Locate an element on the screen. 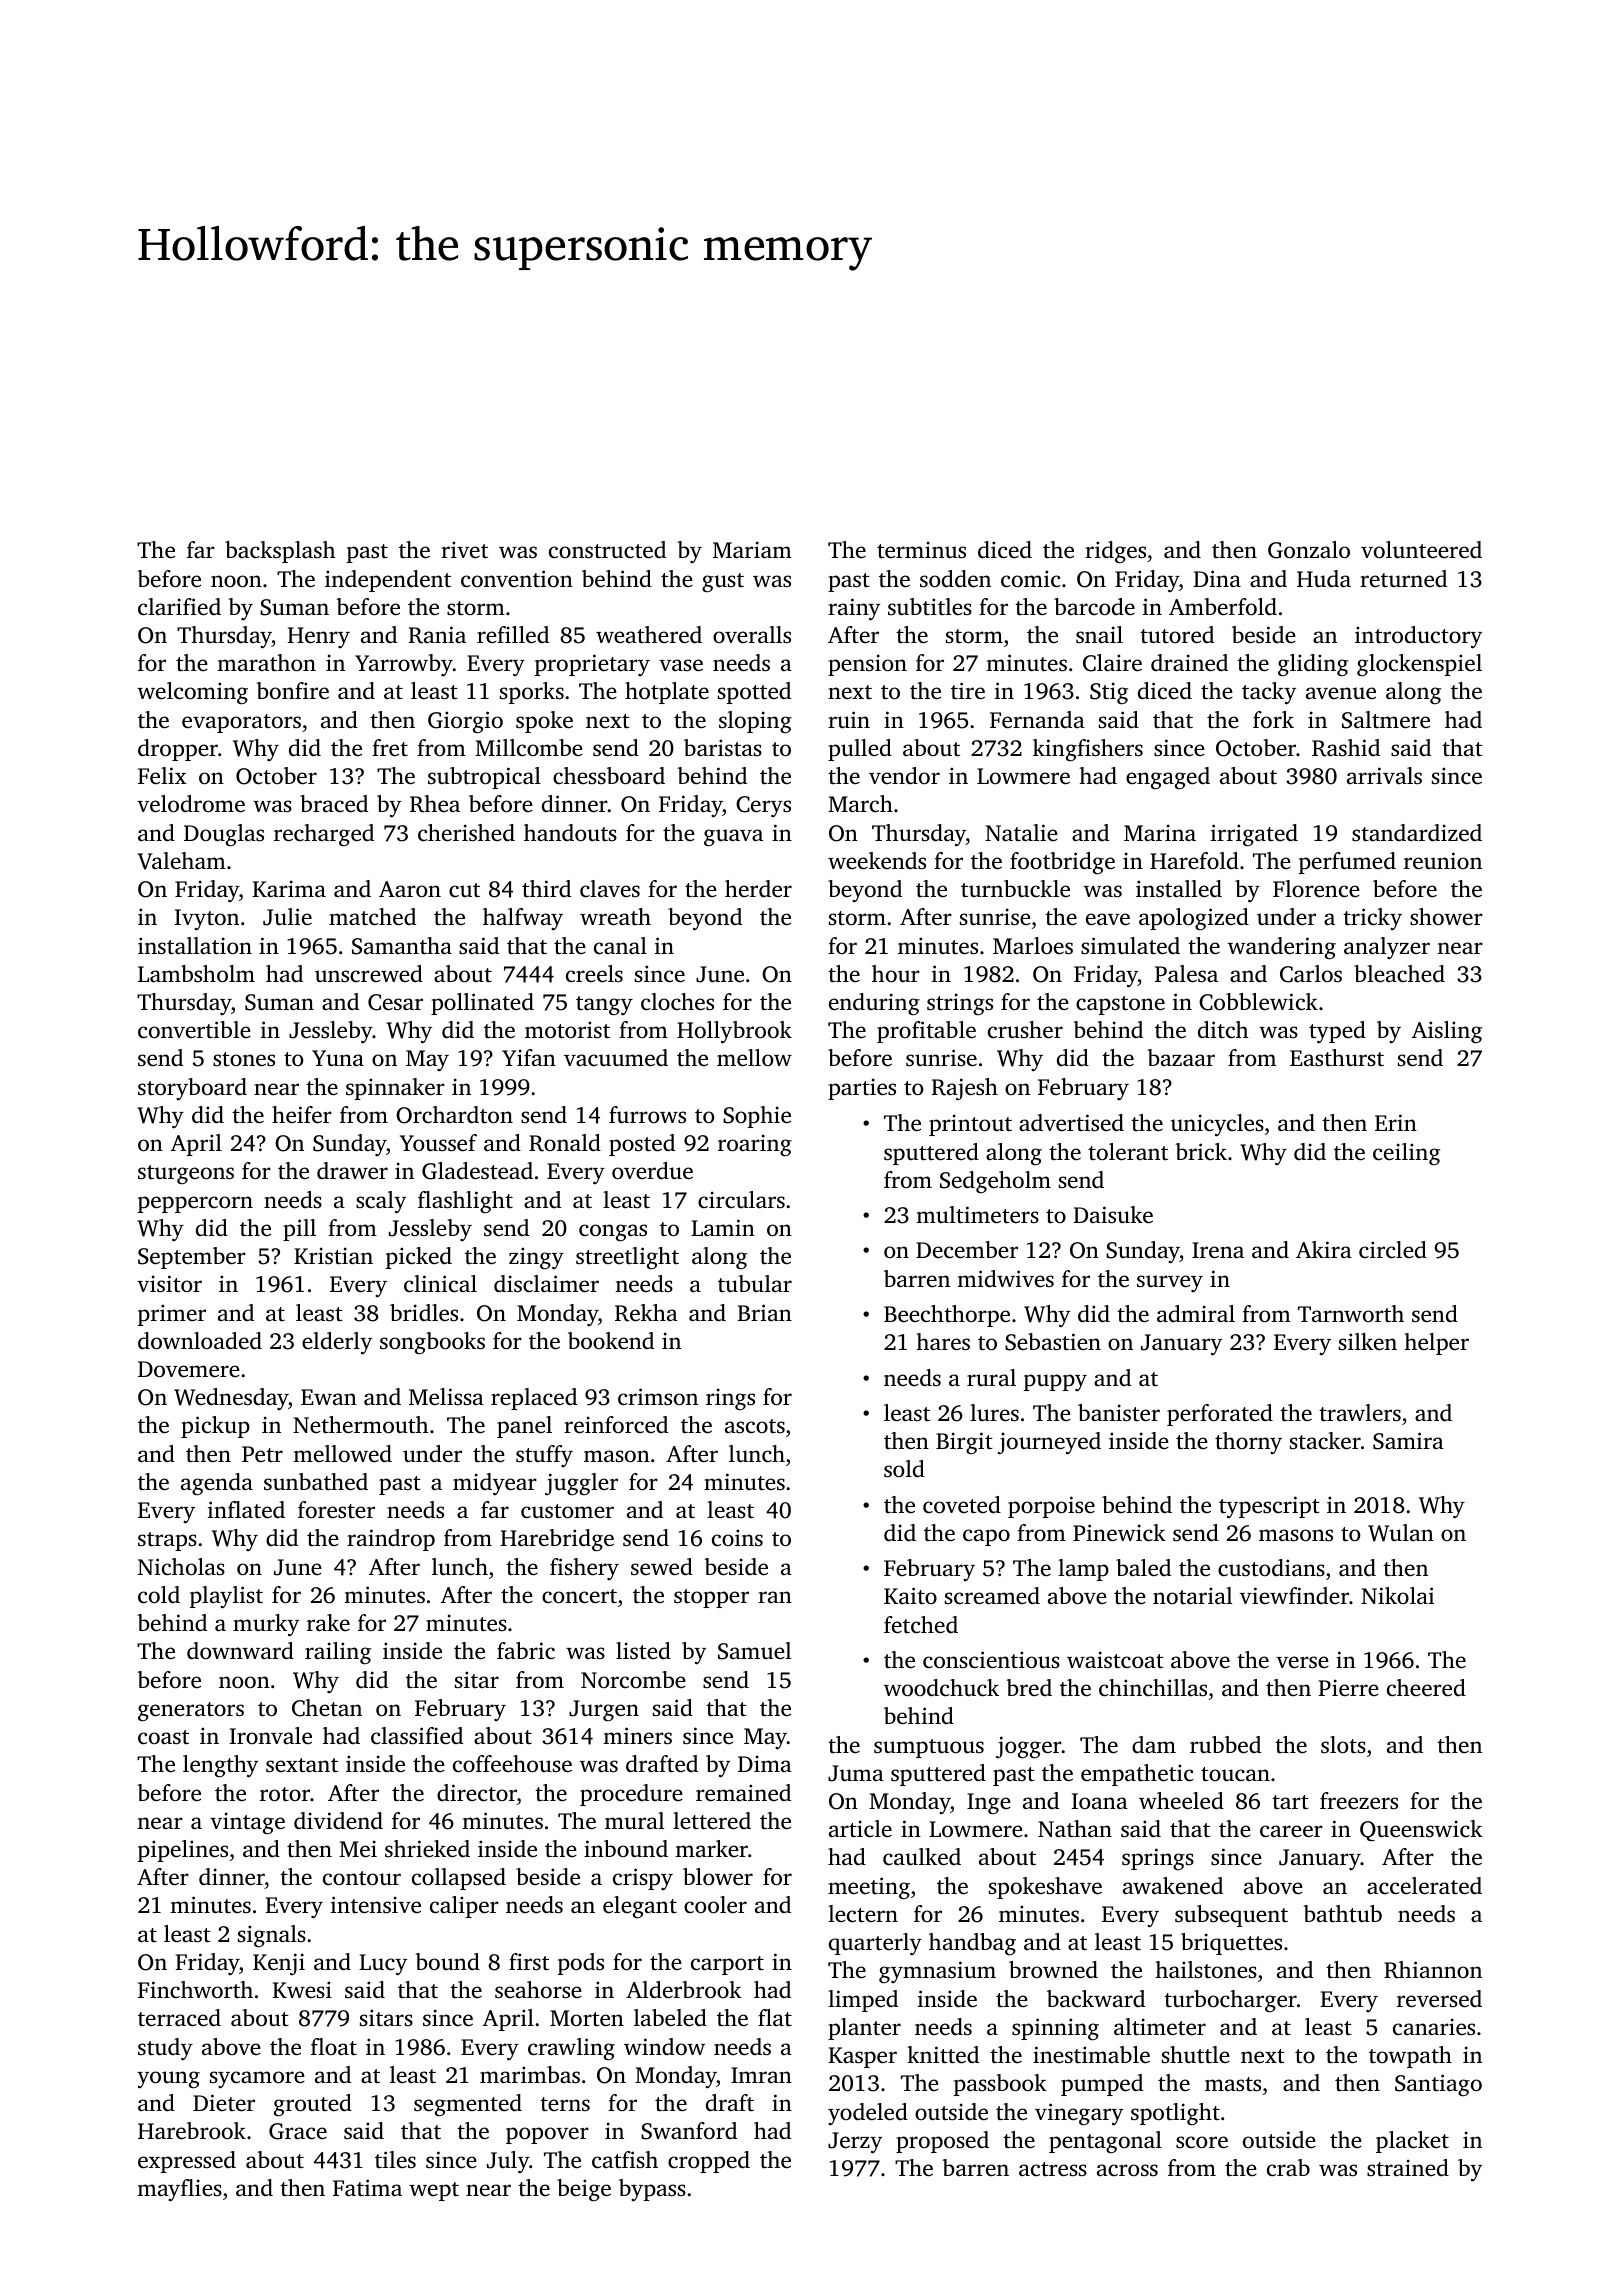 Image resolution: width=1620 pixels, height=2292 pixels. raindrop is located at coordinates (391, 1540).
